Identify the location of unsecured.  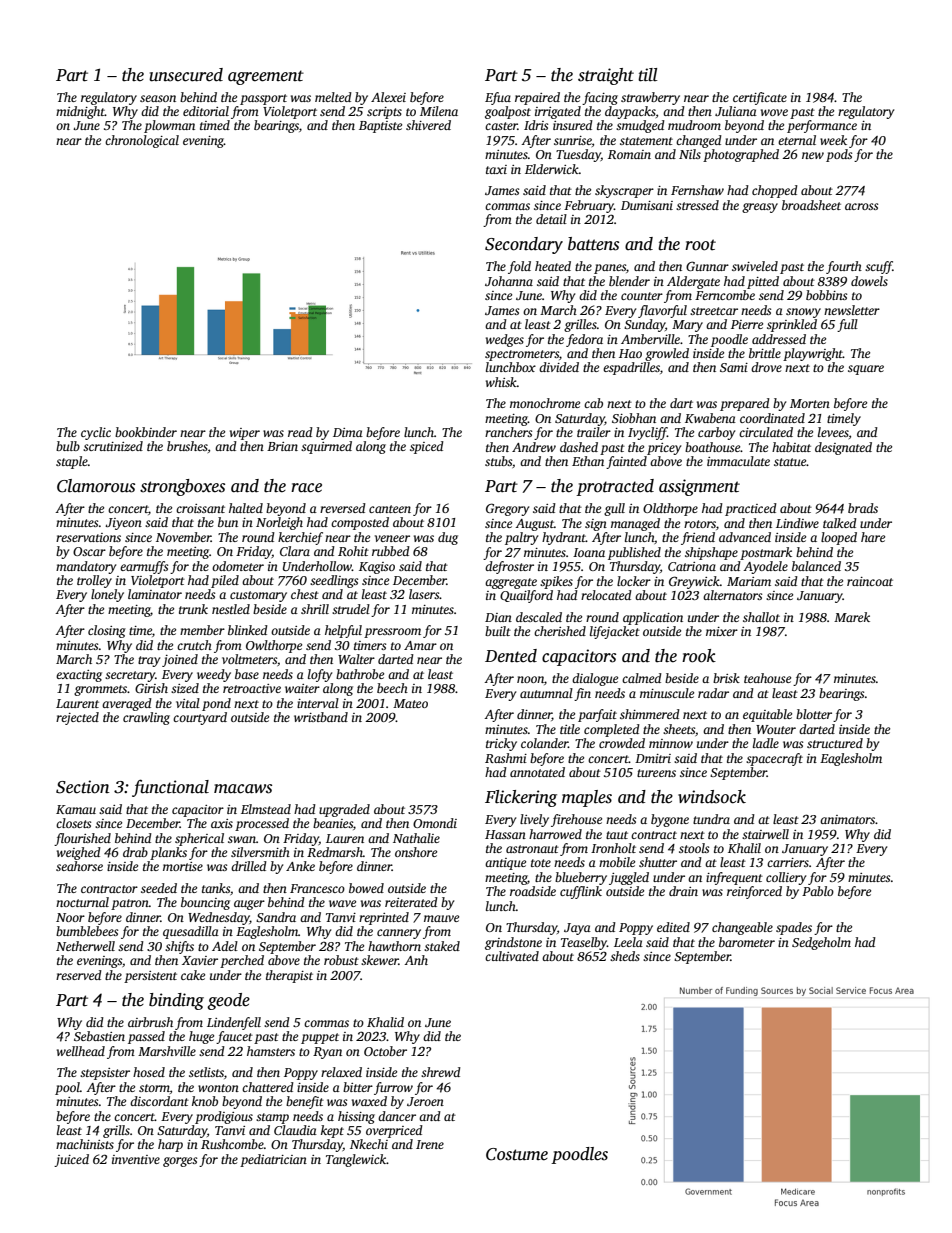
(186, 75).
